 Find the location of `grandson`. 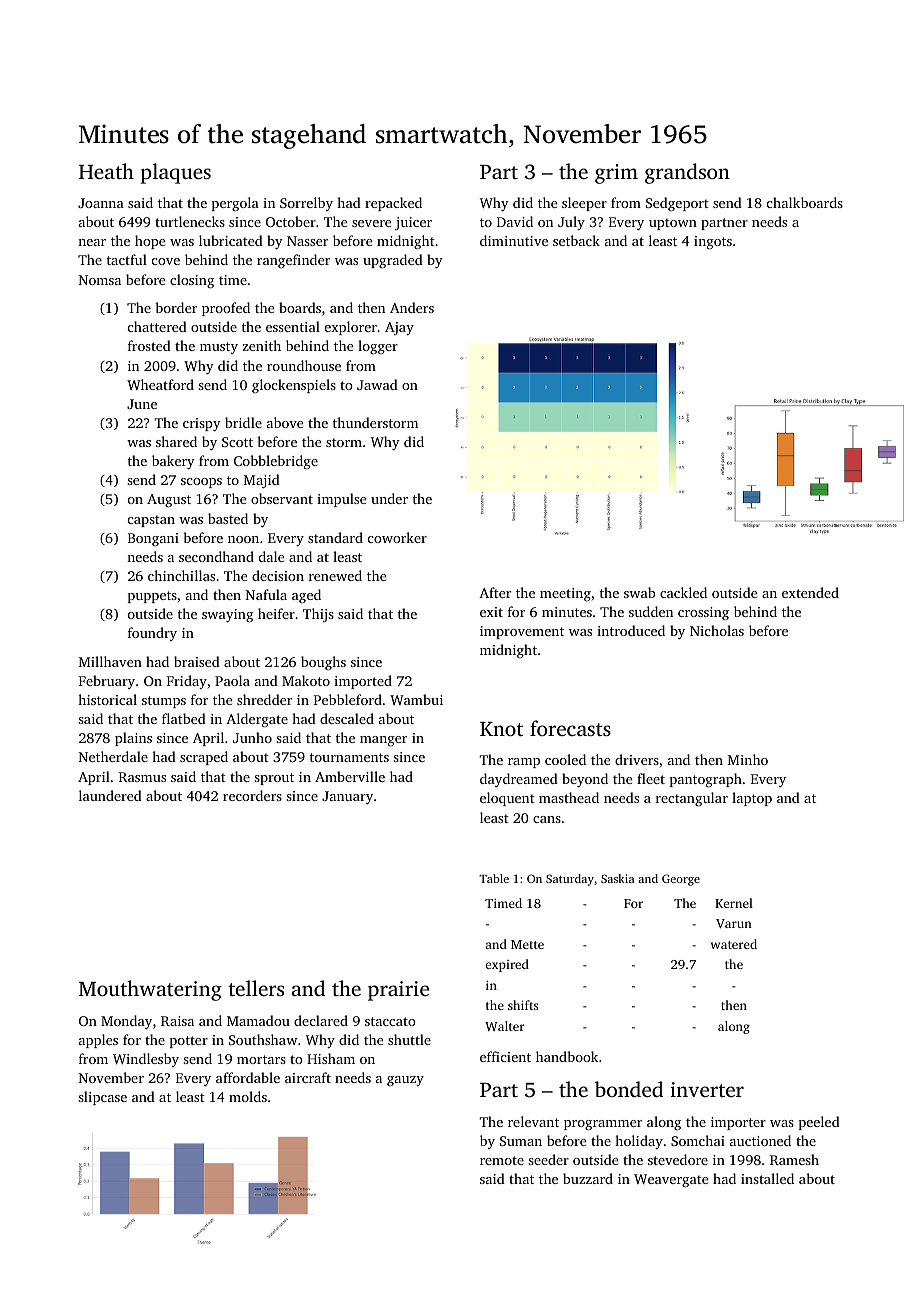

grandson is located at coordinates (687, 173).
